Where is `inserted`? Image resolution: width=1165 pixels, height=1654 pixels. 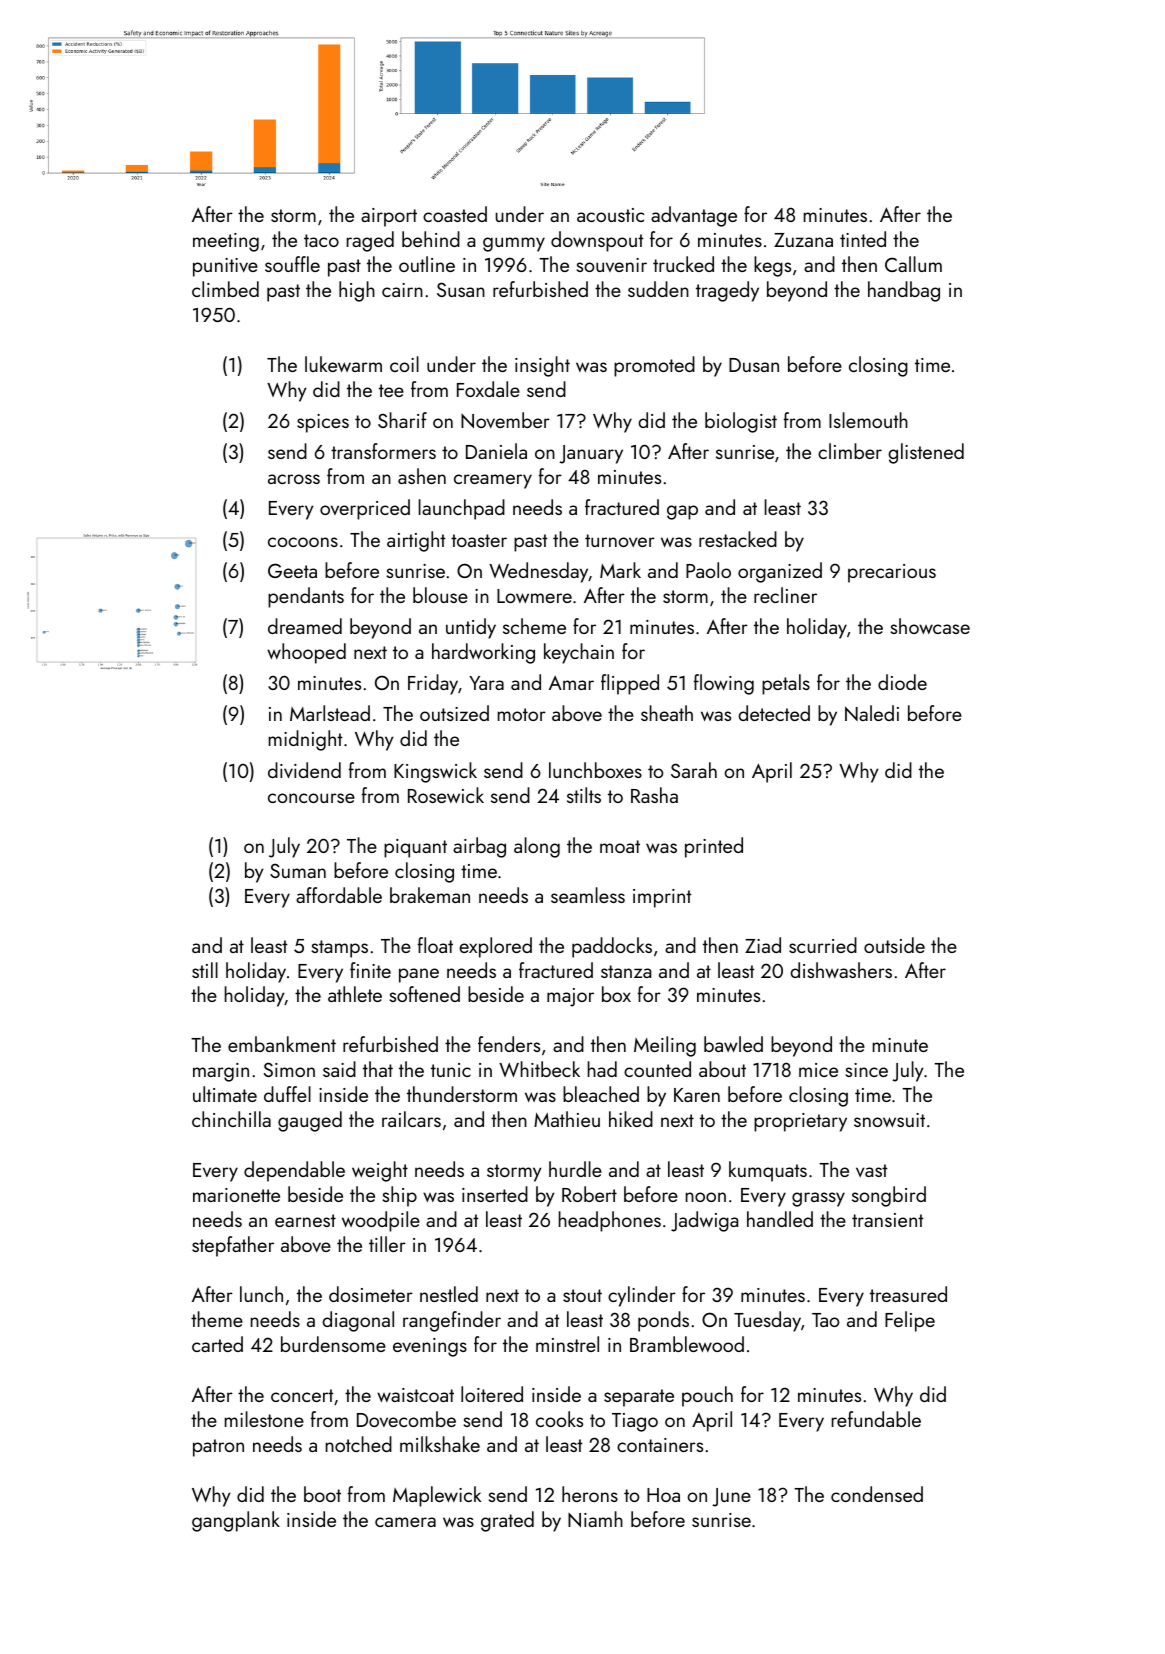 inserted is located at coordinates (495, 1194).
